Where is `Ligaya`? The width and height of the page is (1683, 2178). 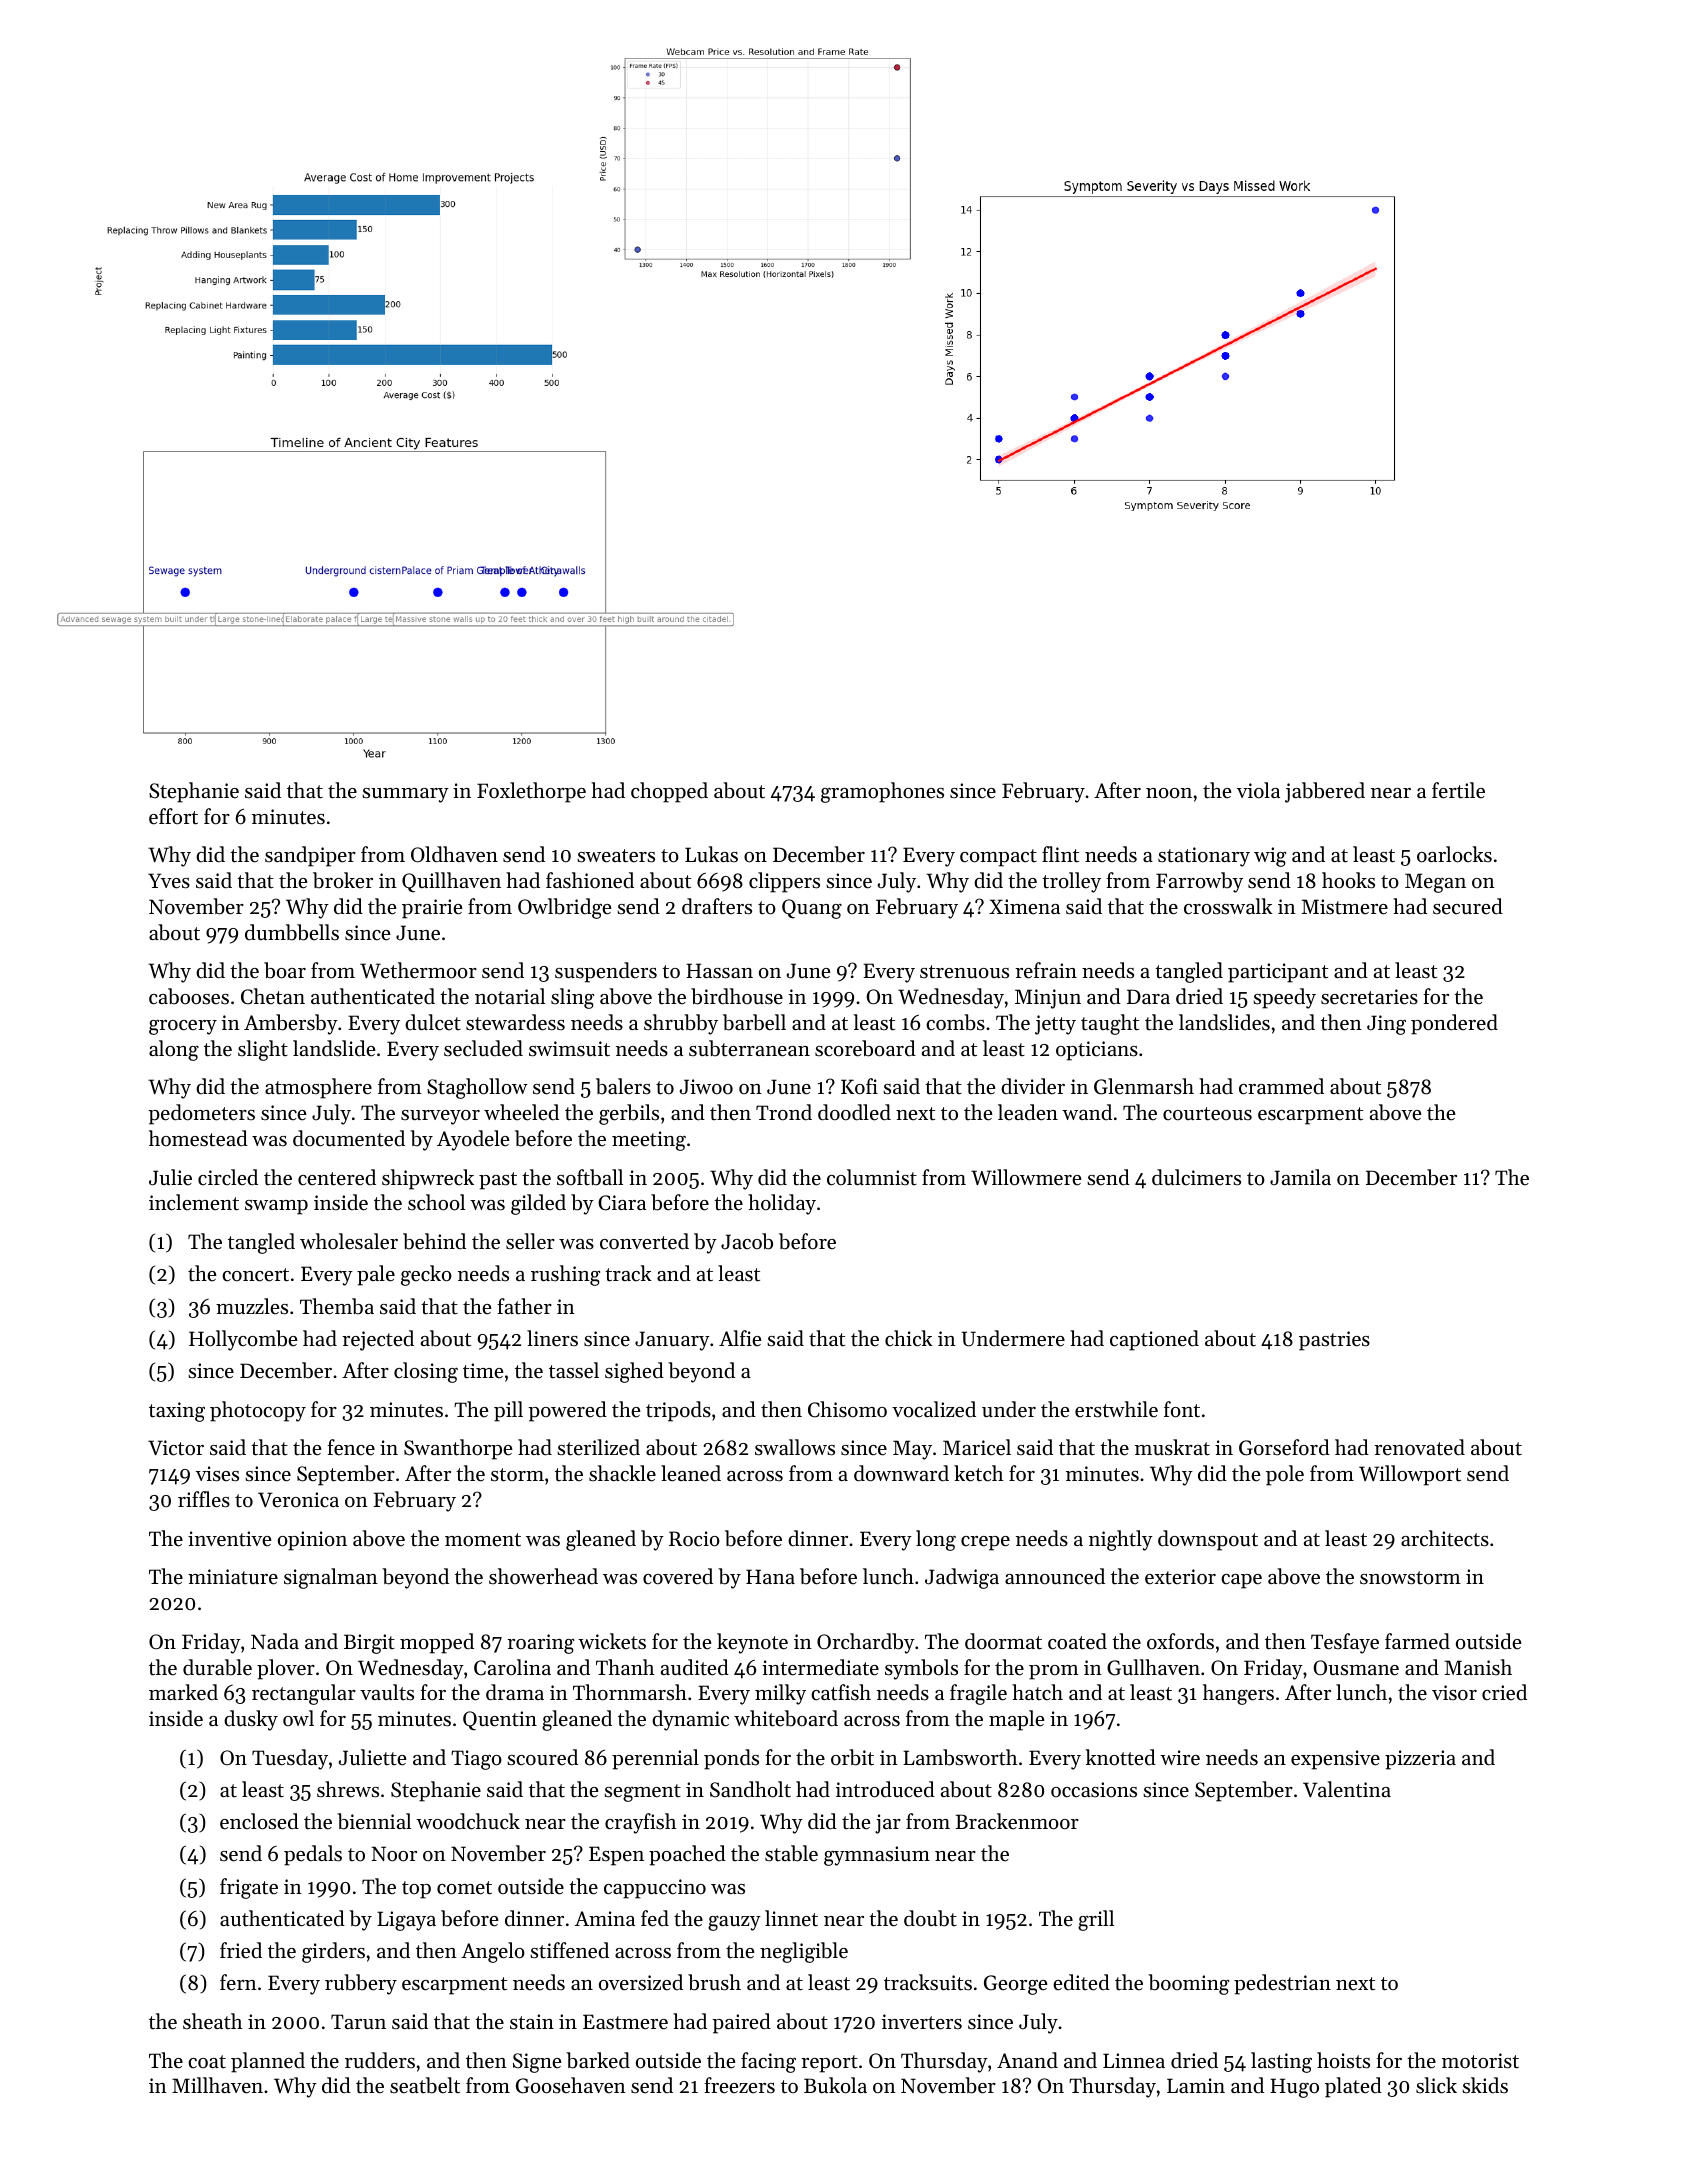
Ligaya is located at coordinates (406, 1921).
